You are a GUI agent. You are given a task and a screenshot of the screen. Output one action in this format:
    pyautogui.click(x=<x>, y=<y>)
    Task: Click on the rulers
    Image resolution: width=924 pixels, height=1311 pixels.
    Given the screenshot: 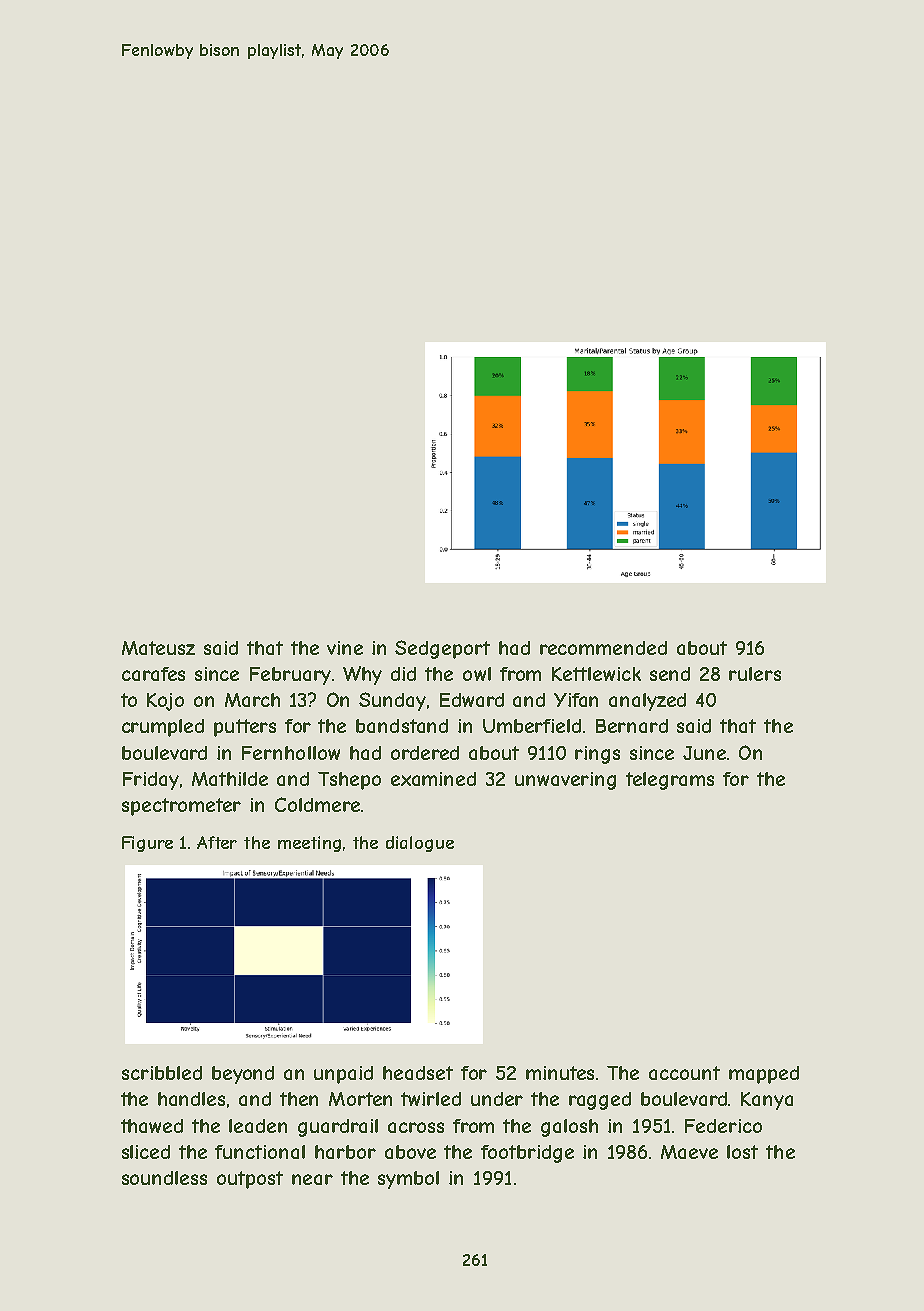 What is the action you would take?
    pyautogui.click(x=755, y=674)
